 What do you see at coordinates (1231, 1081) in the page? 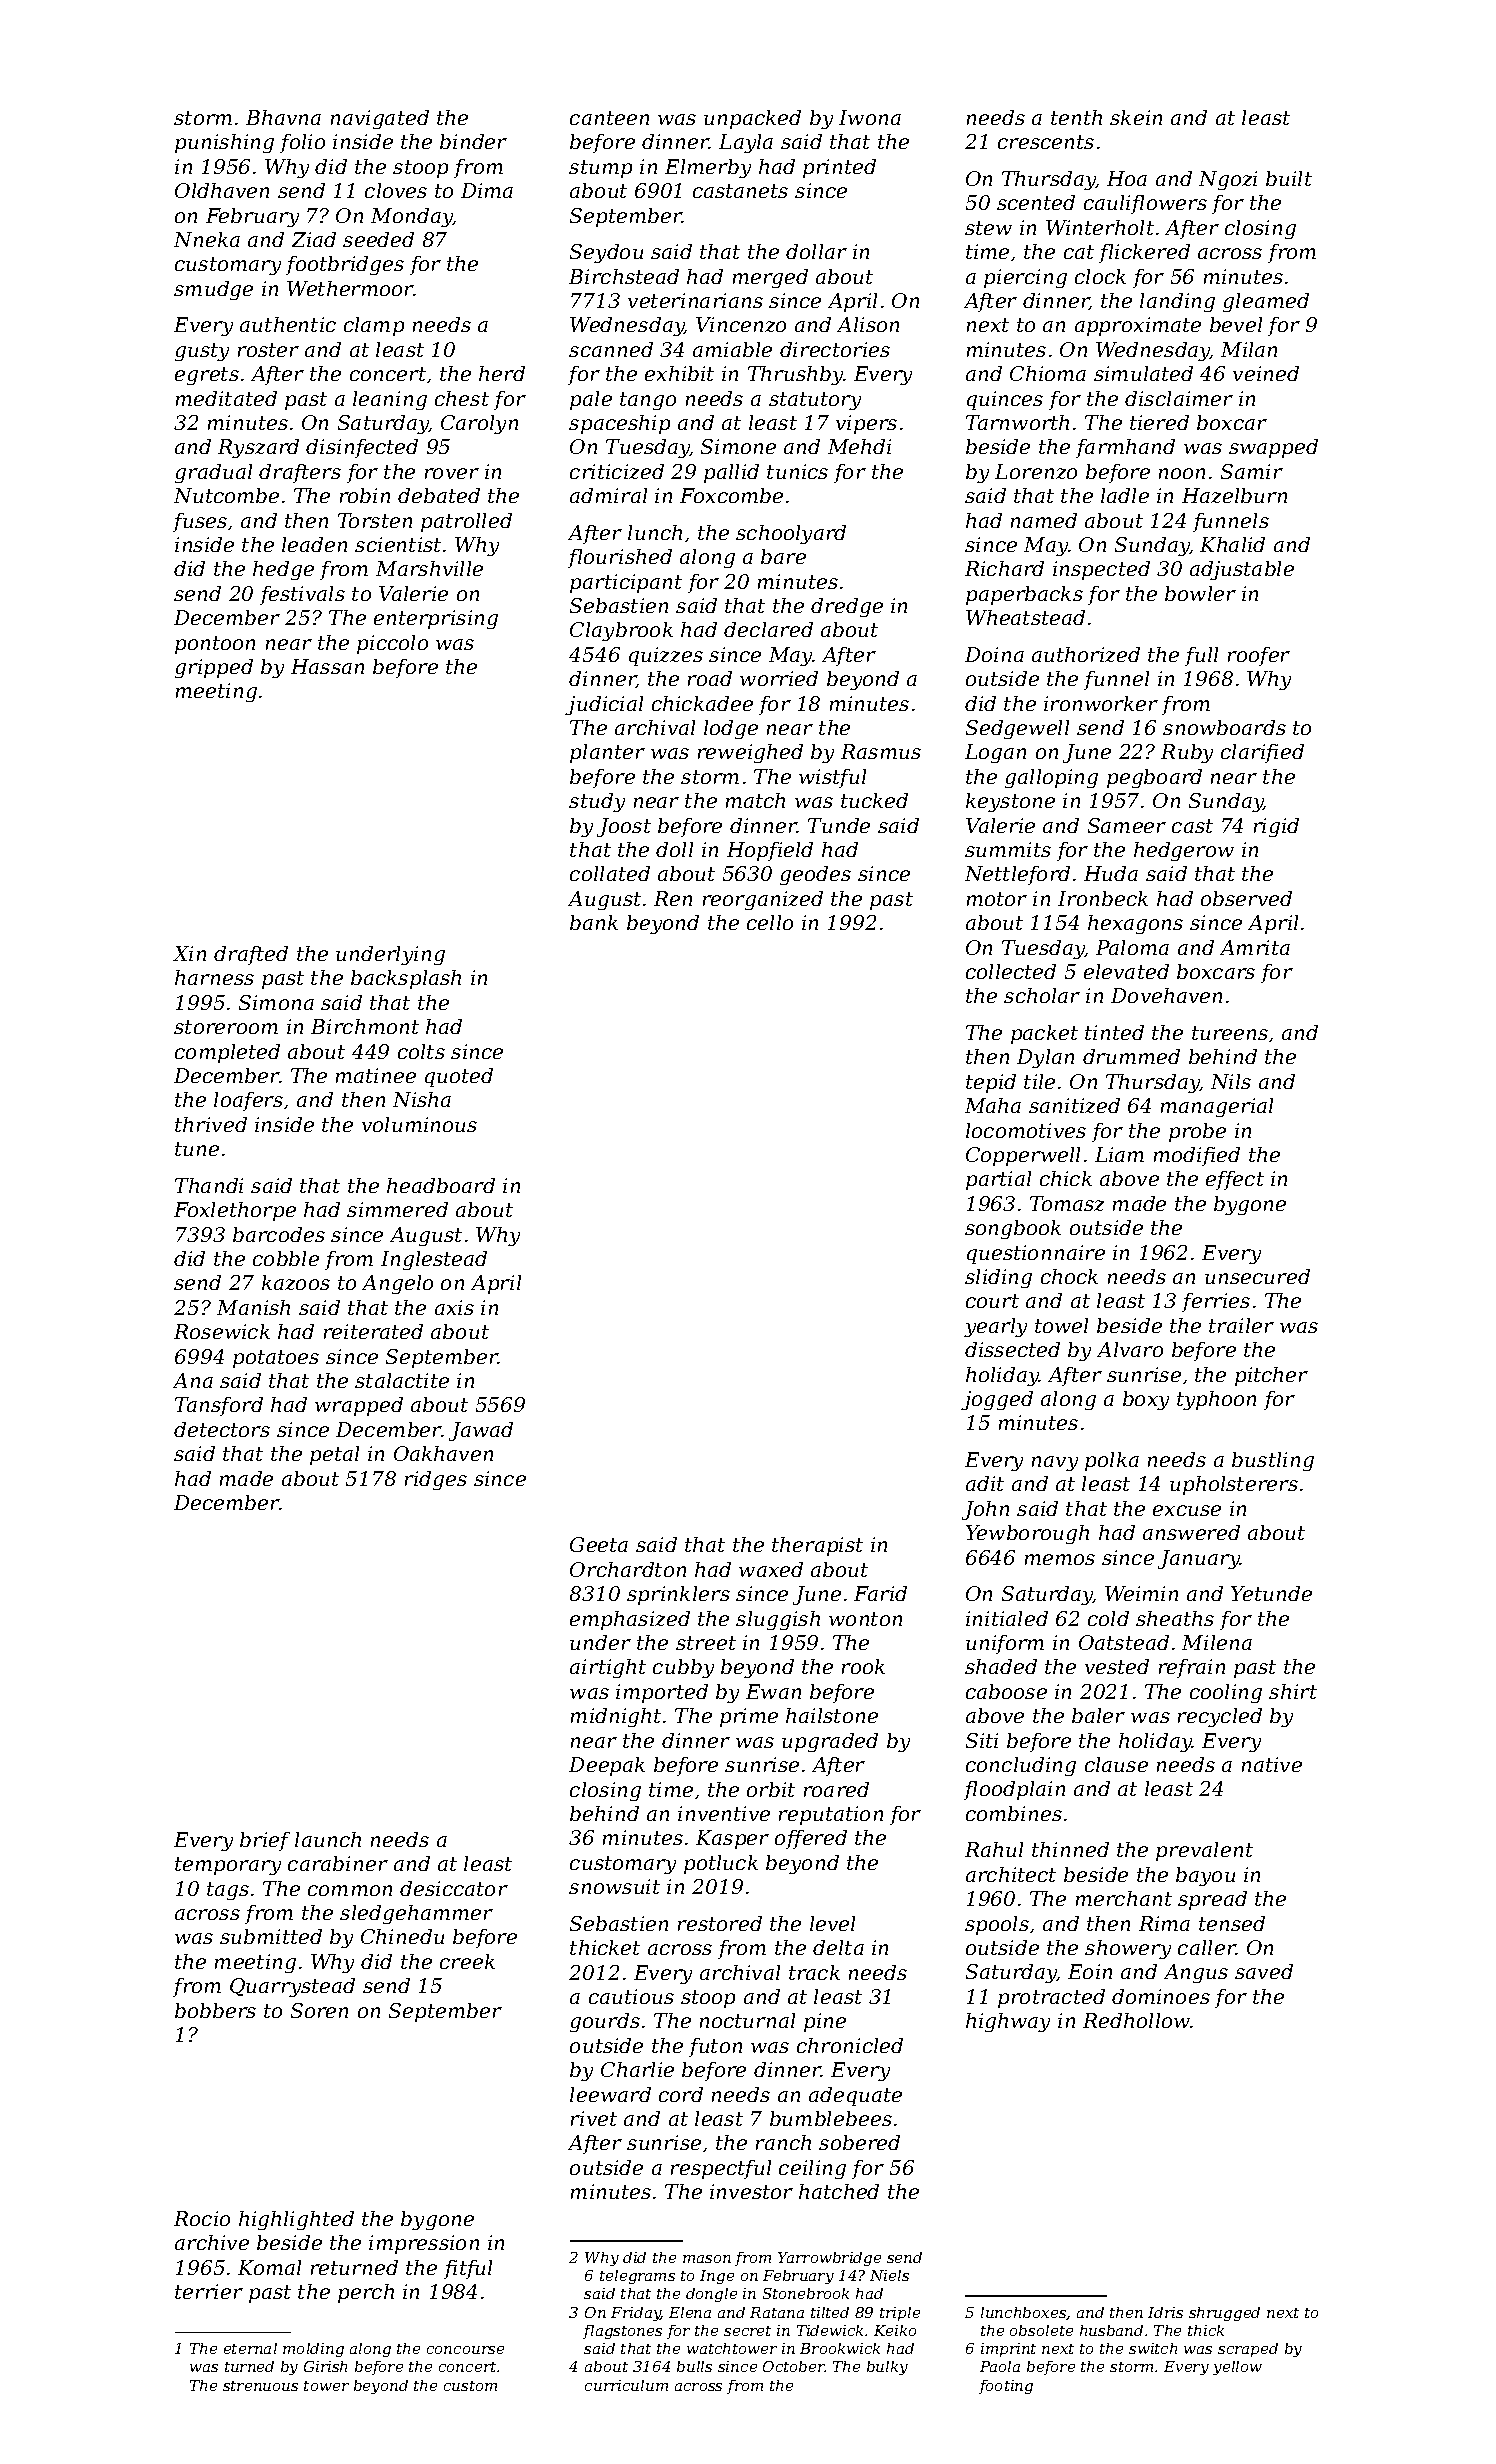
I see `Nils` at bounding box center [1231, 1081].
